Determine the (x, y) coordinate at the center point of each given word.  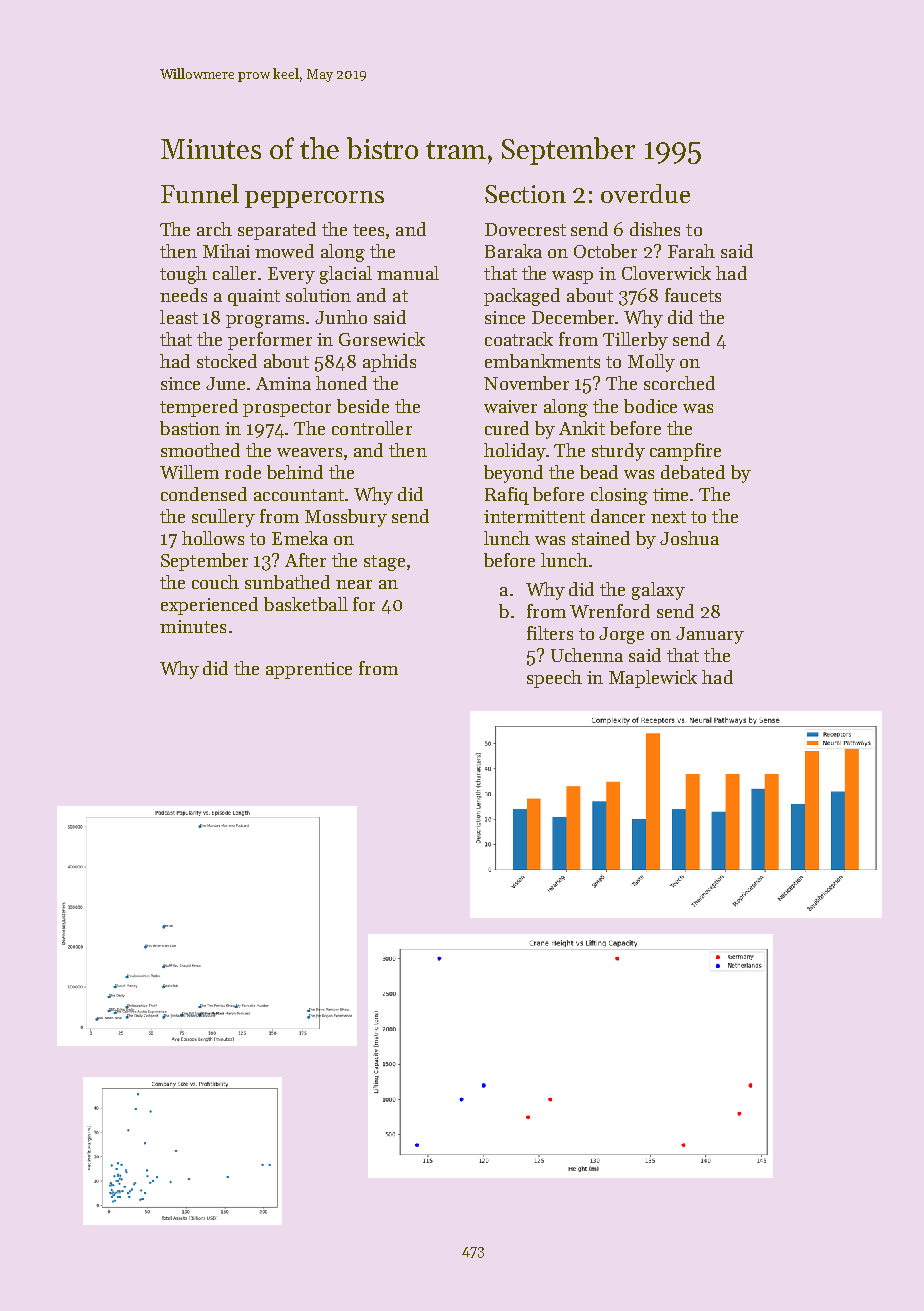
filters (550, 633)
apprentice (309, 670)
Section (525, 194)
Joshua (689, 538)
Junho (341, 317)
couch (215, 582)
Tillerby (635, 341)
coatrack (519, 339)
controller (372, 428)
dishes (655, 229)
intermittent (534, 516)
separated (277, 231)
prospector (287, 409)
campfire (685, 452)
